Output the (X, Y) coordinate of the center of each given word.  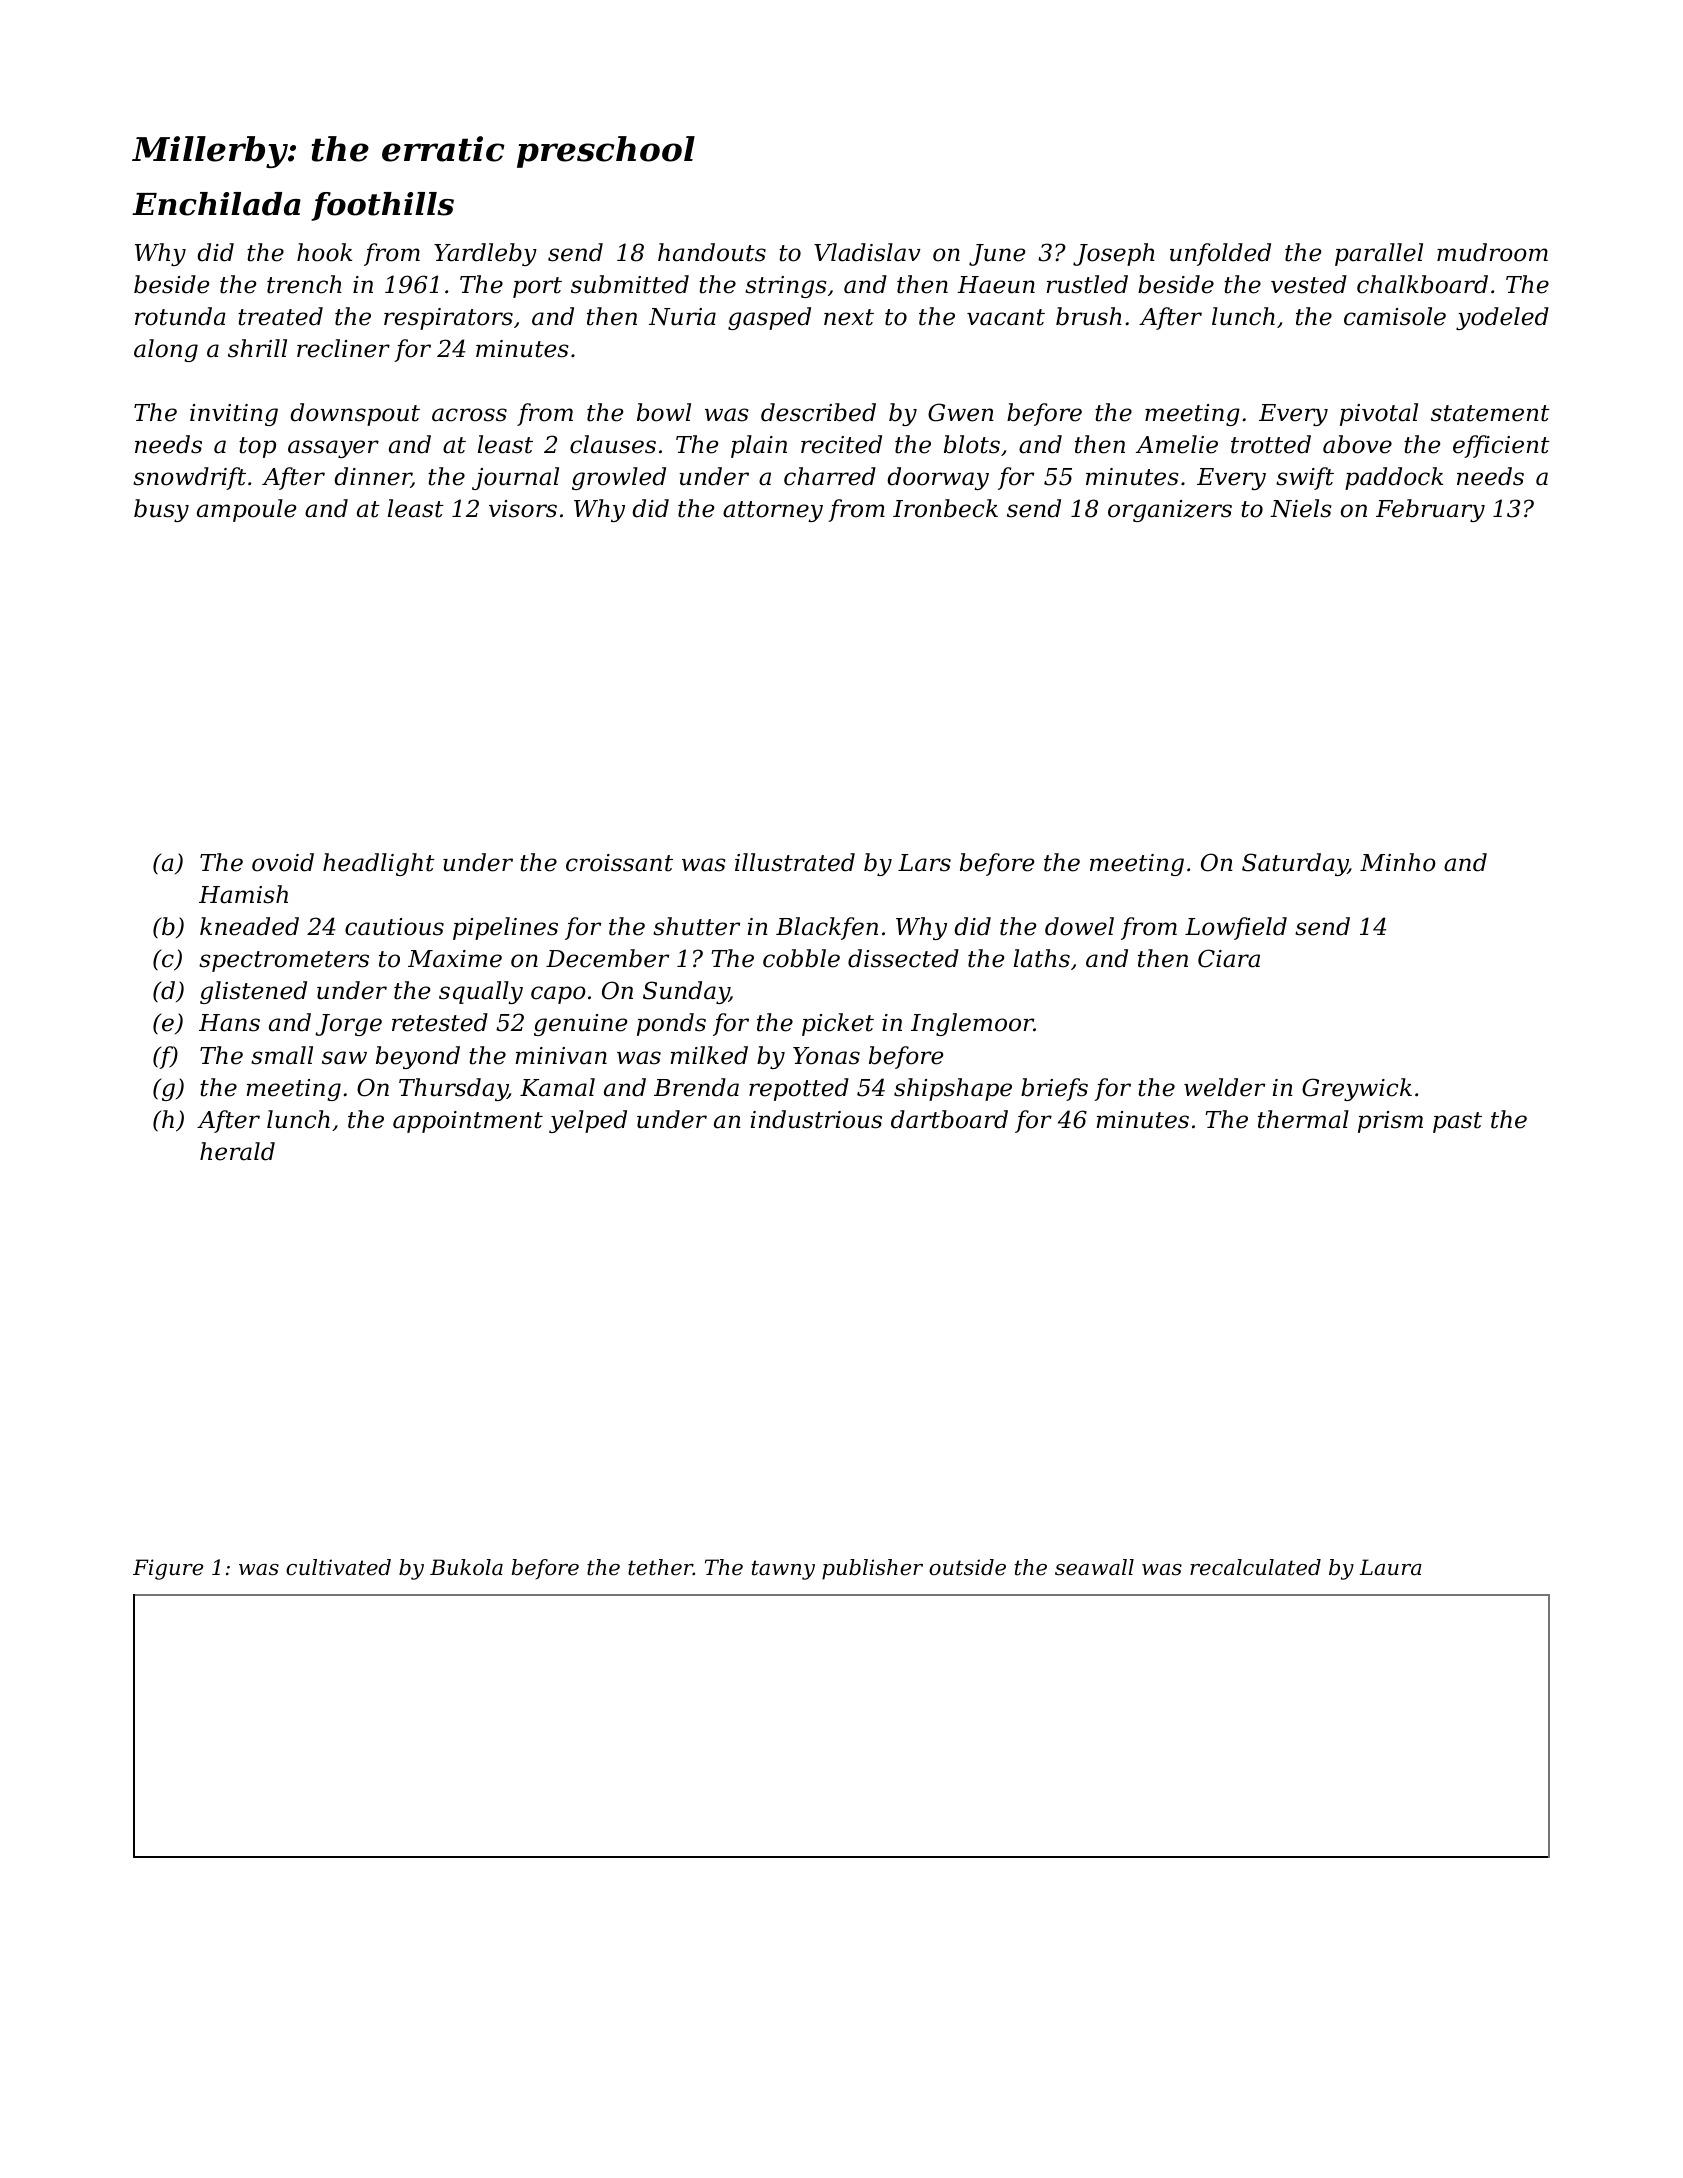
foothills (382, 206)
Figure (168, 1569)
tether (660, 1567)
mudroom (1492, 252)
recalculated (1255, 1567)
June (997, 255)
